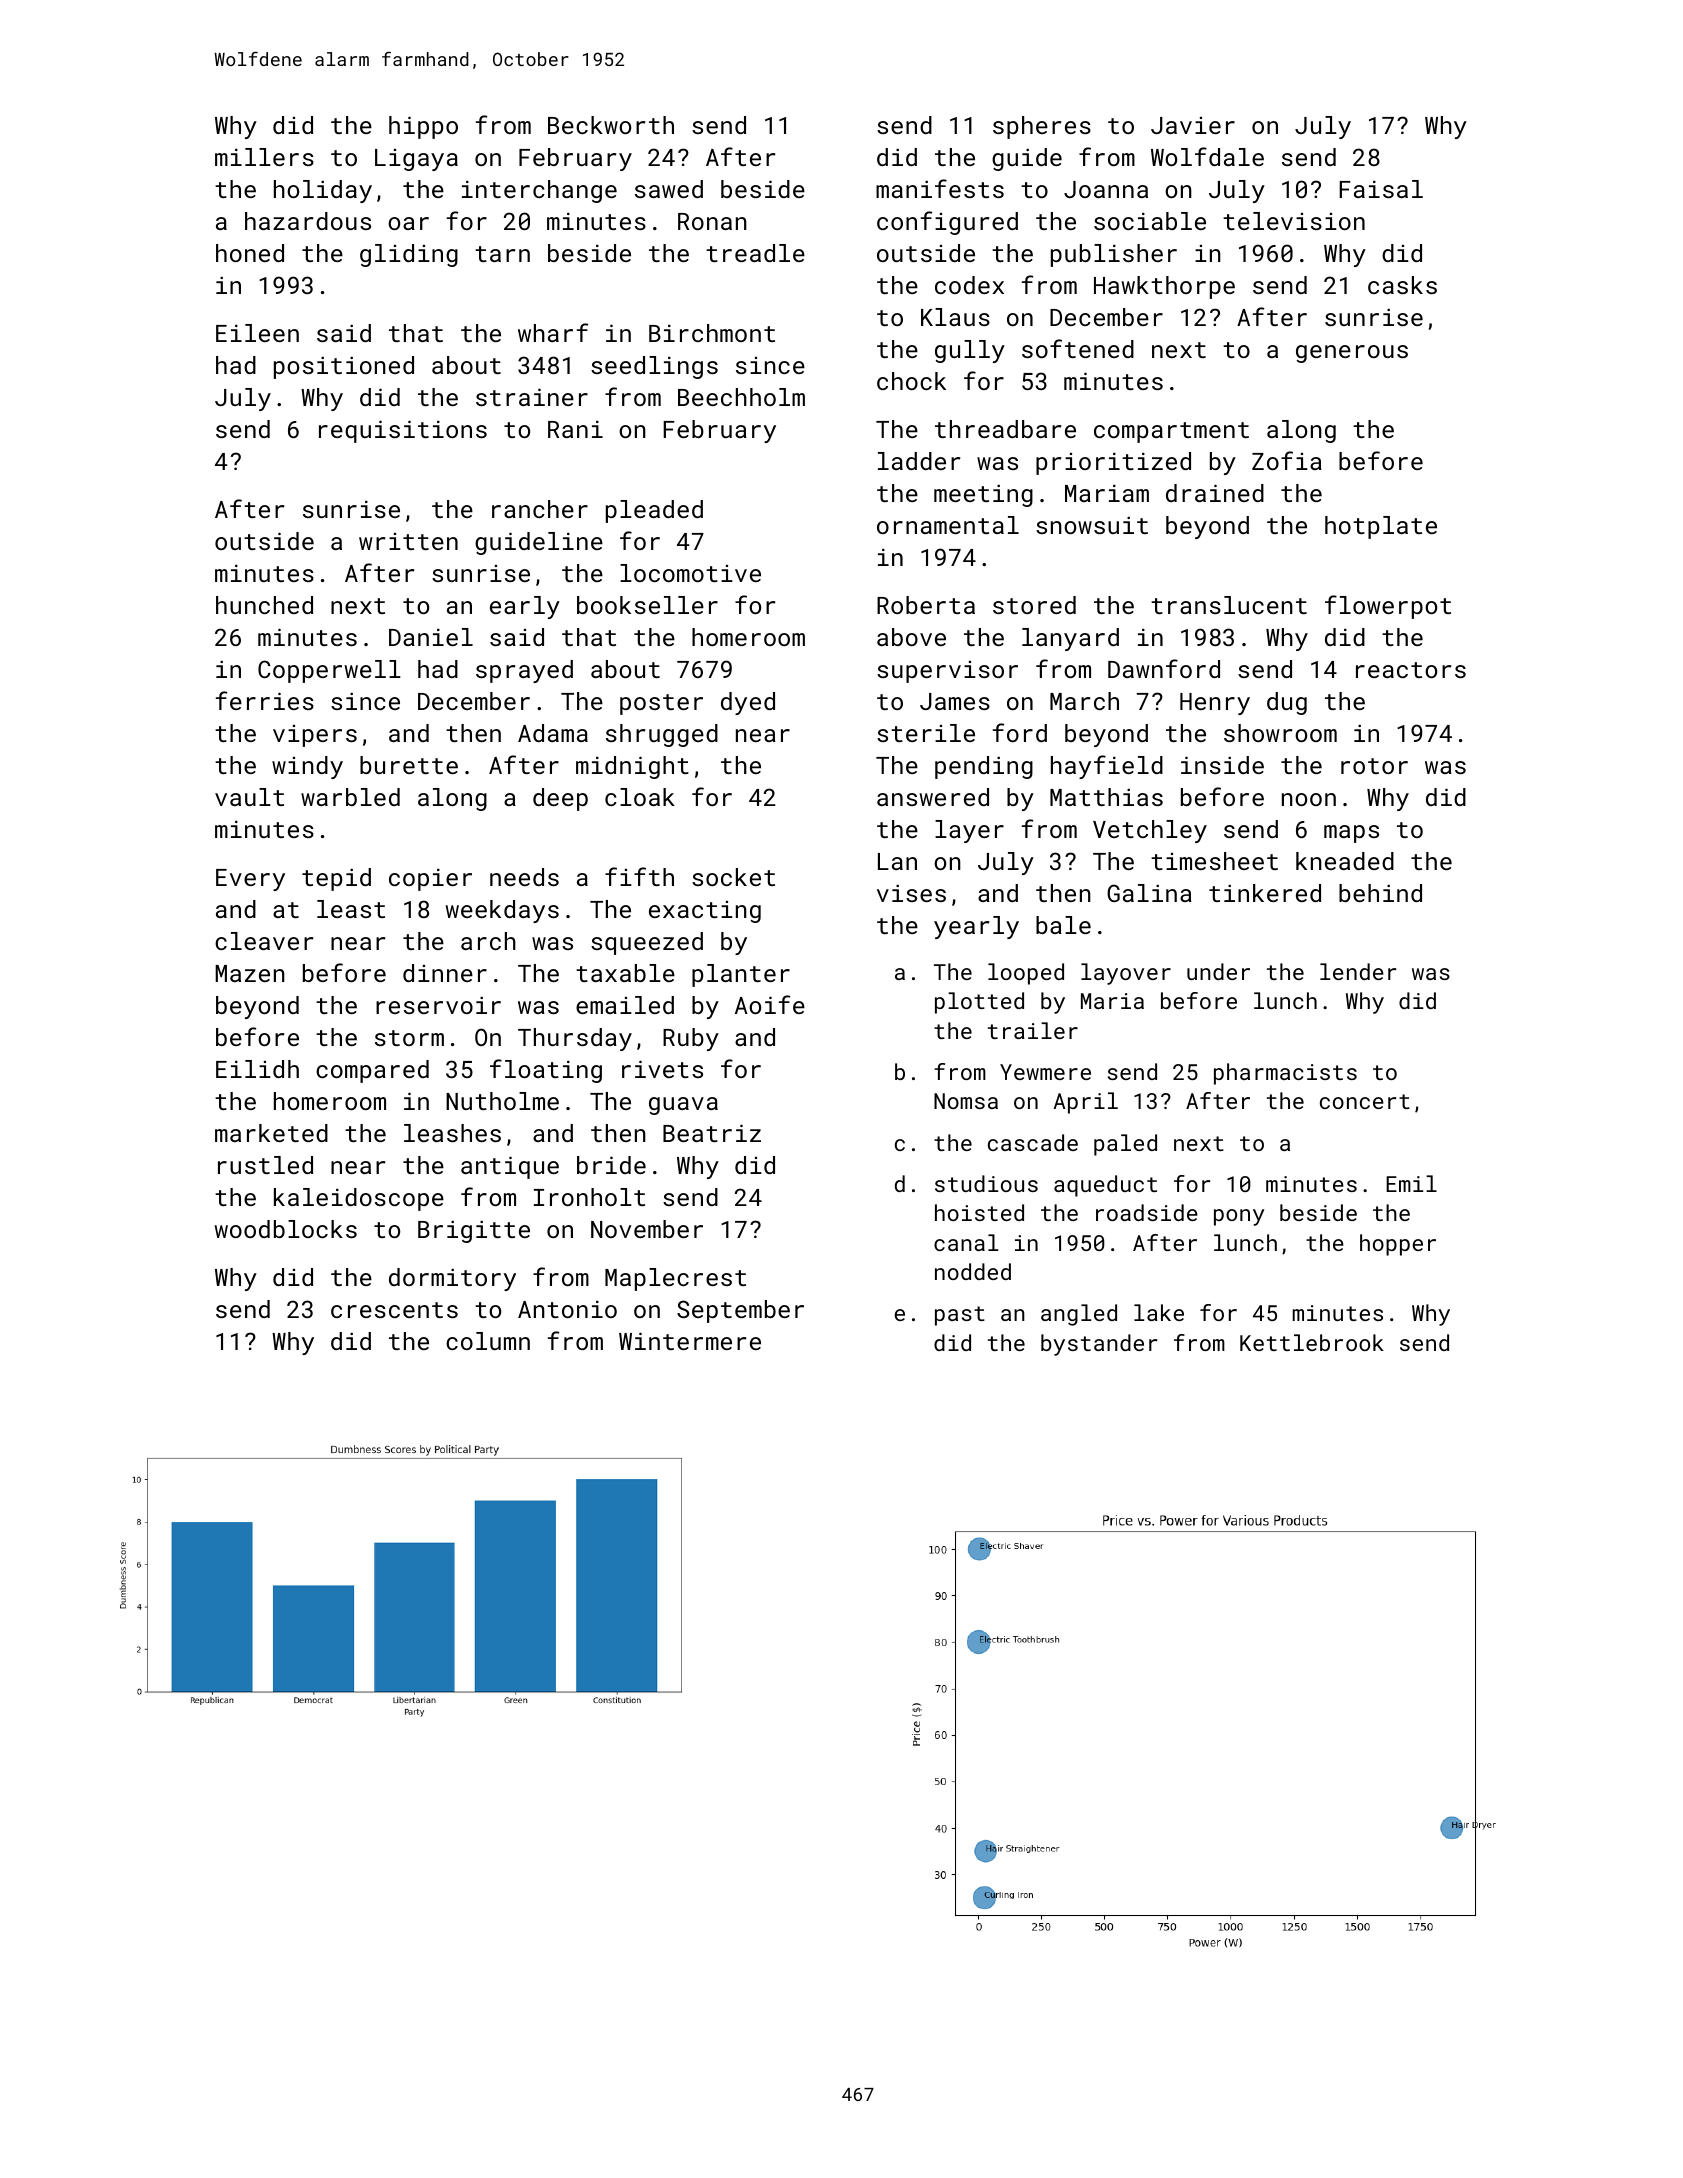 The height and width of the page is (2178, 1683). Describe the element at coordinates (1312, 1342) in the page. I see `Kettlebrook` at that location.
